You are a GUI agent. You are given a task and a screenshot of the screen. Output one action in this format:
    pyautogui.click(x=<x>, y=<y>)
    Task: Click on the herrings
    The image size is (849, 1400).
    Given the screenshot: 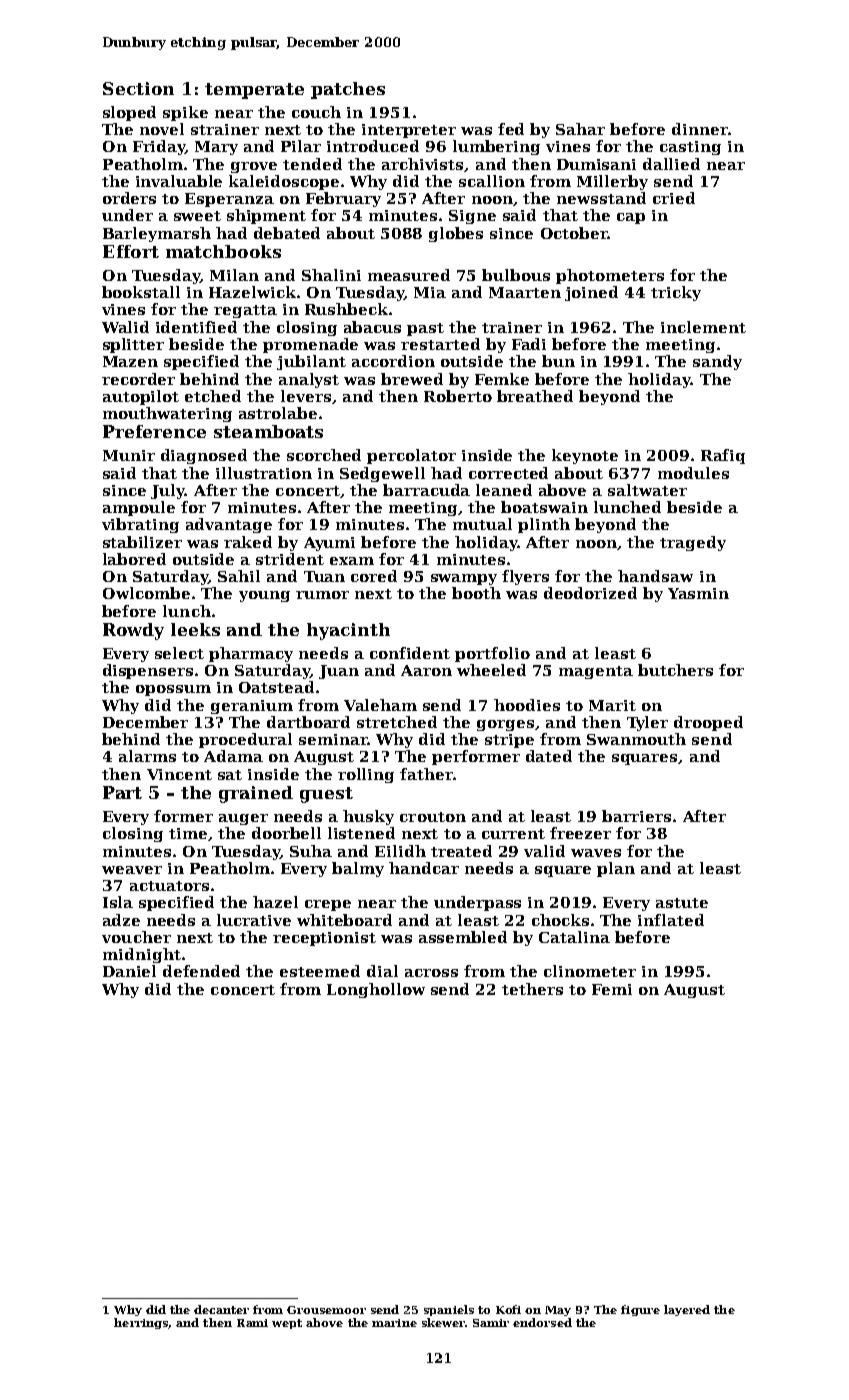 What is the action you would take?
    pyautogui.click(x=141, y=1323)
